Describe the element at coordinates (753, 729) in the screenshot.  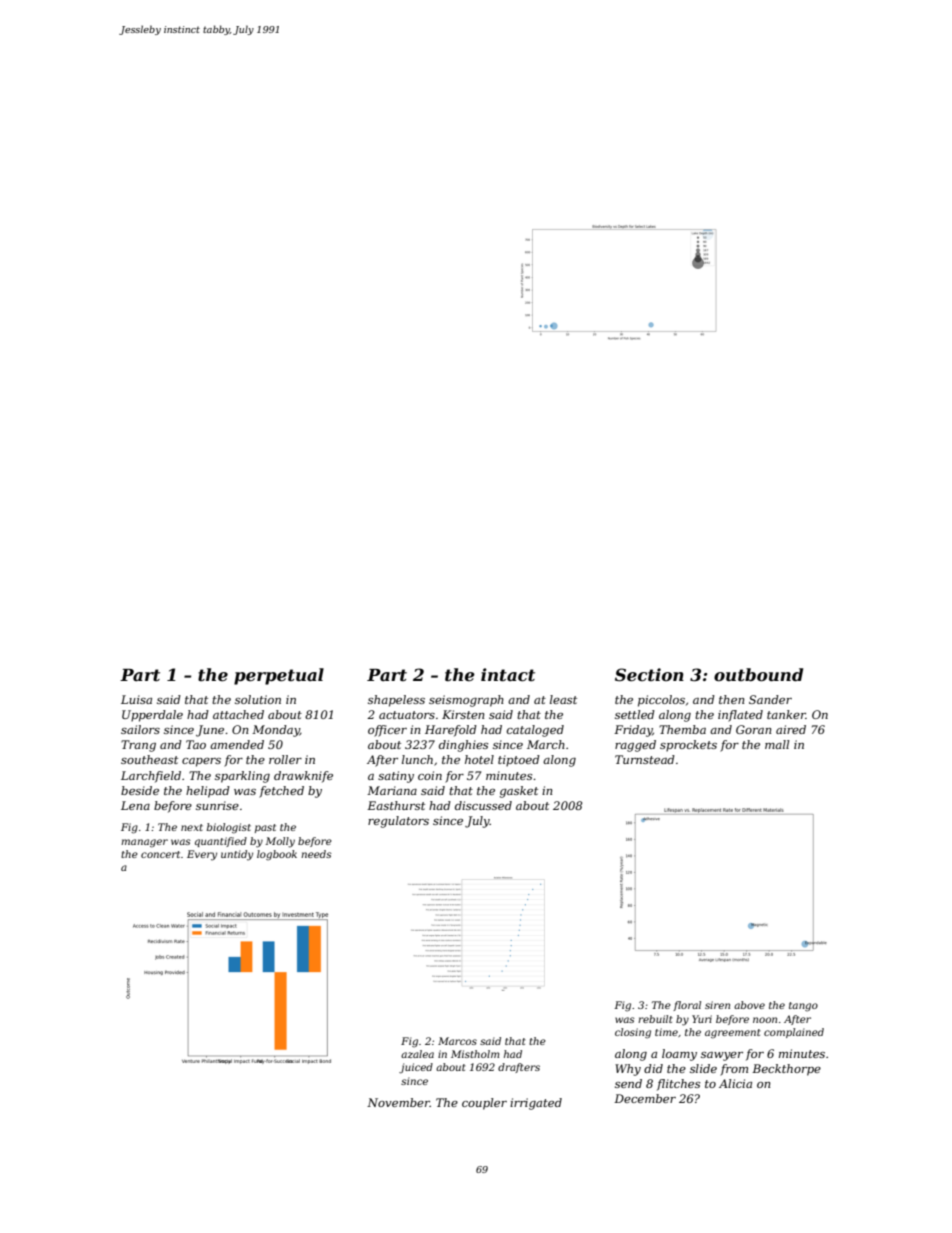
I see `Goran` at that location.
